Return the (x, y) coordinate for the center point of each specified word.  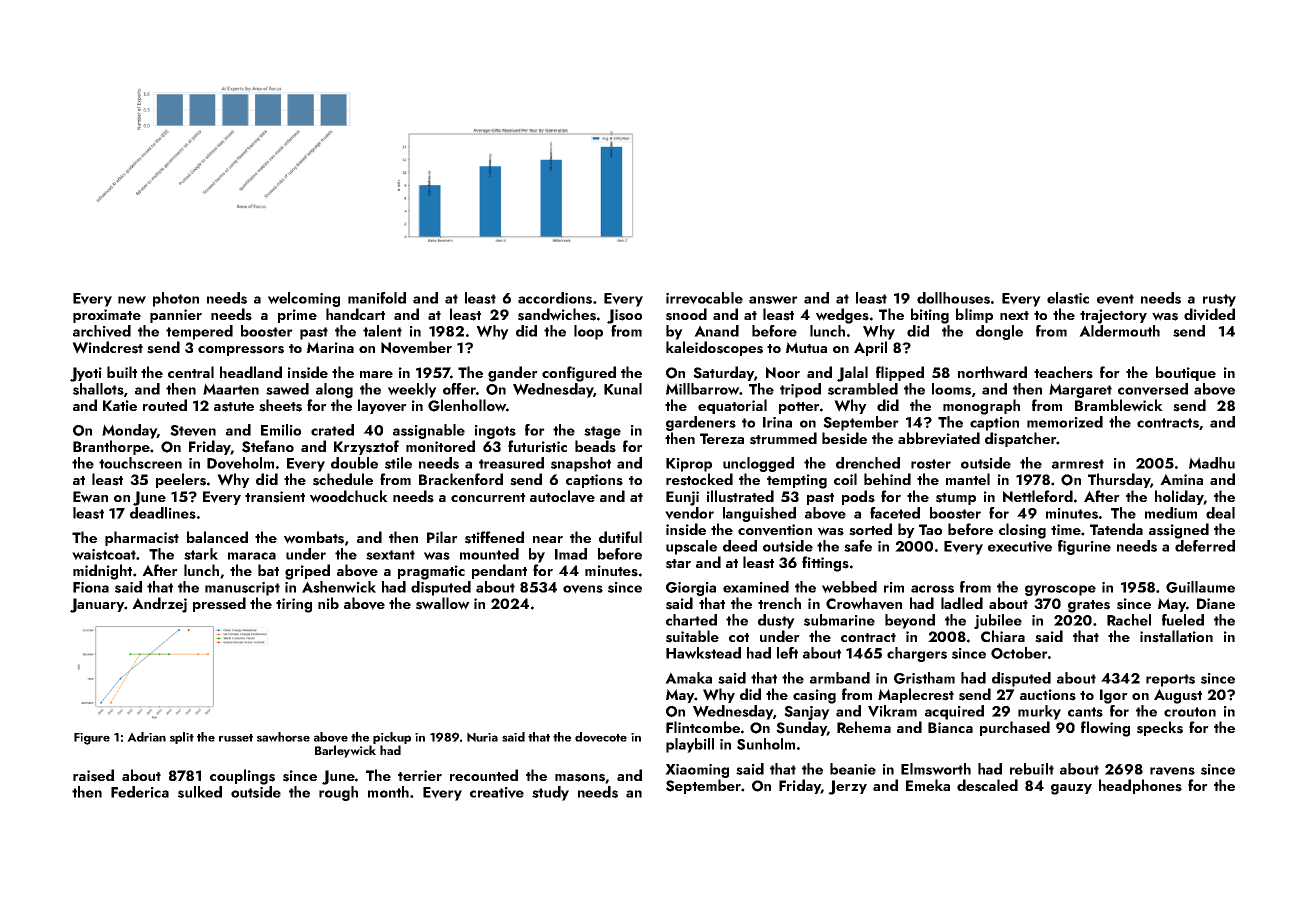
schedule (343, 479)
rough (338, 793)
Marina (330, 347)
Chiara (1003, 636)
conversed (1153, 389)
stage (602, 432)
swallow (443, 603)
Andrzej (159, 605)
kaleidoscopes (714, 348)
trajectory (1113, 316)
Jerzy (847, 787)
